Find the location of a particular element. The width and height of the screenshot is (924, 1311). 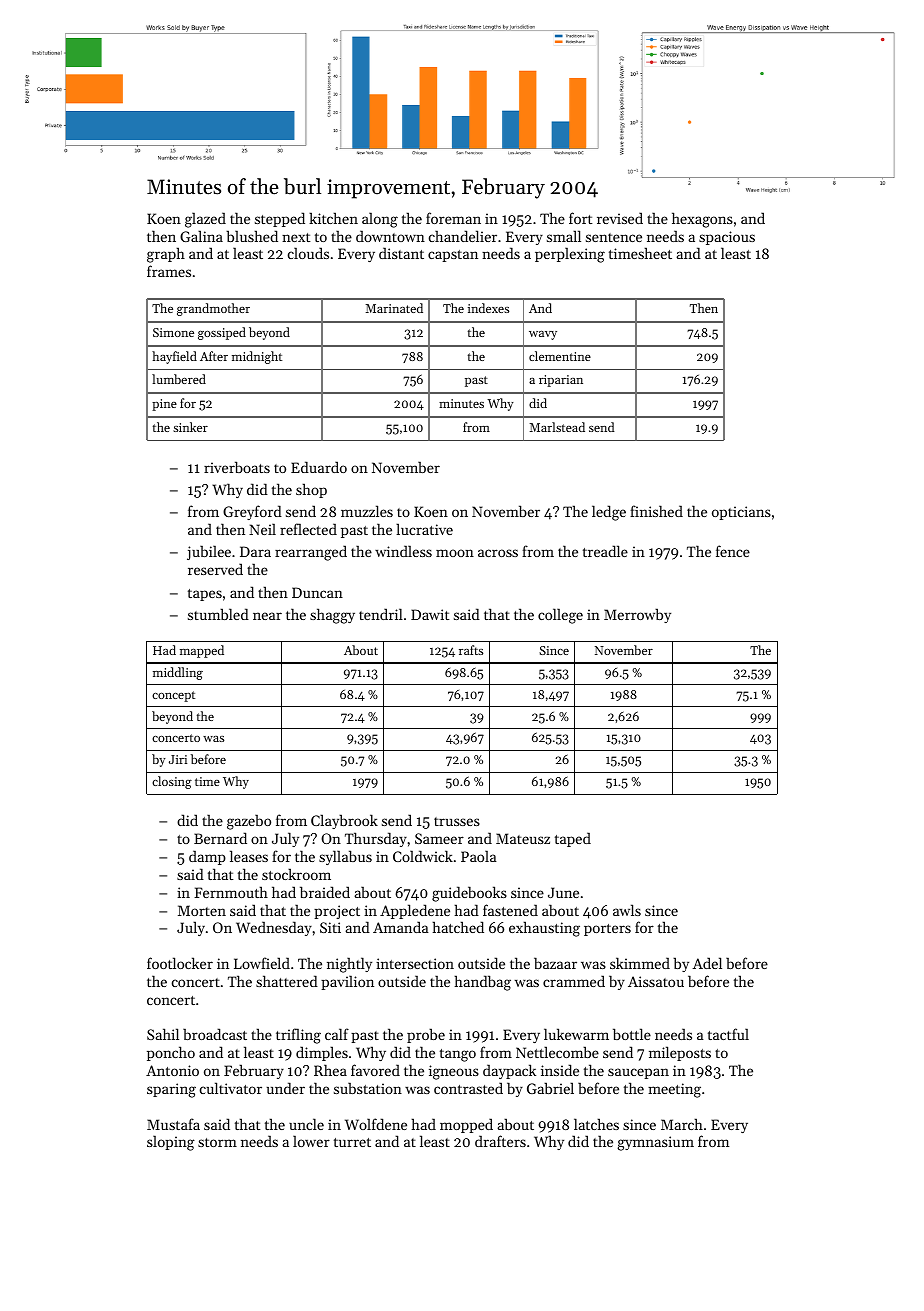

daypack is located at coordinates (509, 1071).
